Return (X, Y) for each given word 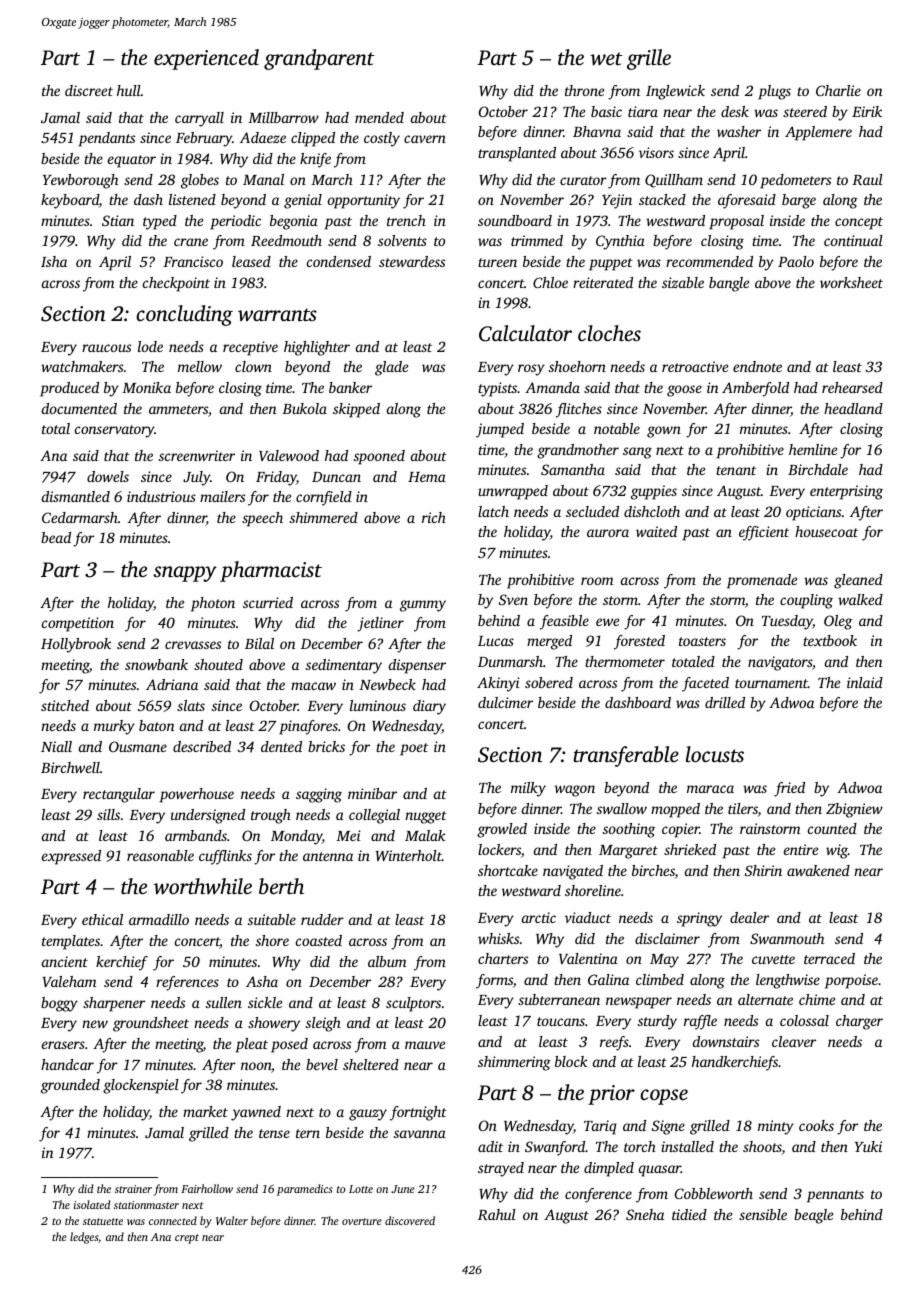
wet (606, 59)
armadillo (159, 919)
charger (859, 1022)
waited (656, 531)
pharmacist (271, 571)
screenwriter (197, 455)
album (387, 961)
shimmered (324, 517)
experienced (206, 59)
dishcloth (652, 511)
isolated (92, 1204)
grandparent (319, 59)
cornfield (324, 498)
